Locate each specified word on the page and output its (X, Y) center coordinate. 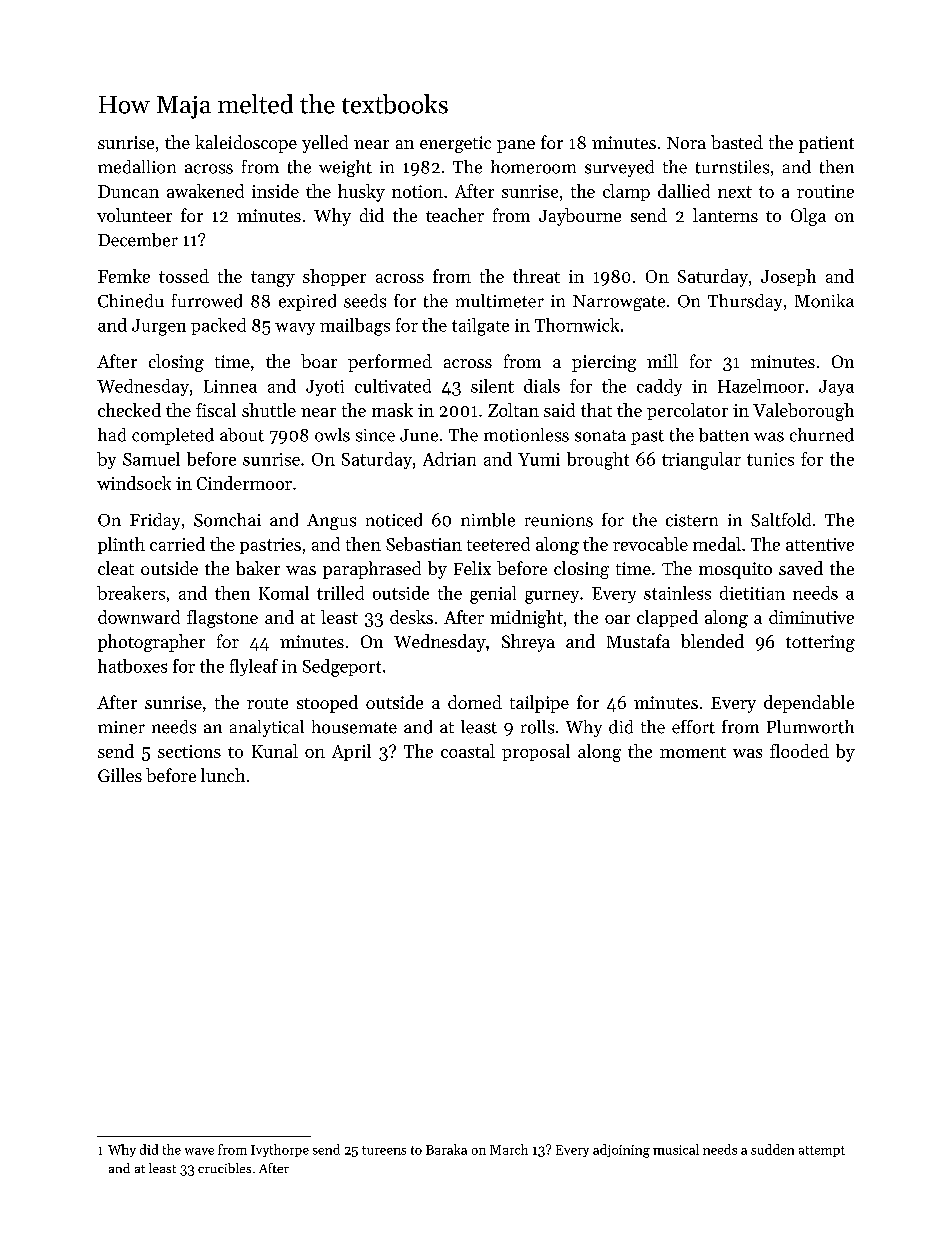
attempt (822, 1151)
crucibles (224, 1168)
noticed (394, 520)
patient (826, 144)
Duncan (128, 191)
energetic (455, 144)
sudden (772, 1149)
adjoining (621, 1151)
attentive (820, 544)
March (509, 1149)
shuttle (269, 410)
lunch (223, 775)
